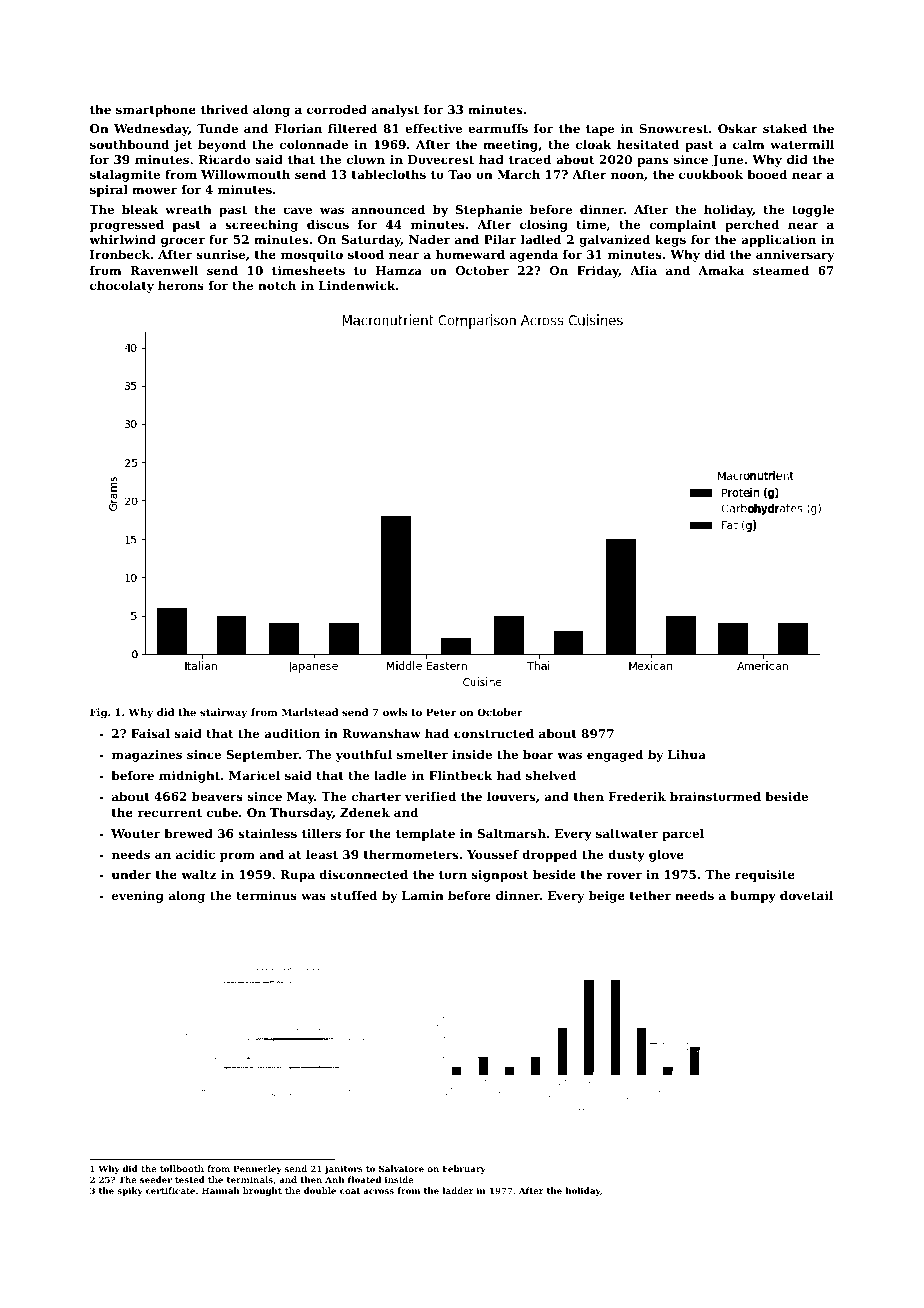  Describe the element at coordinates (494, 733) in the document. I see `constructed` at that location.
